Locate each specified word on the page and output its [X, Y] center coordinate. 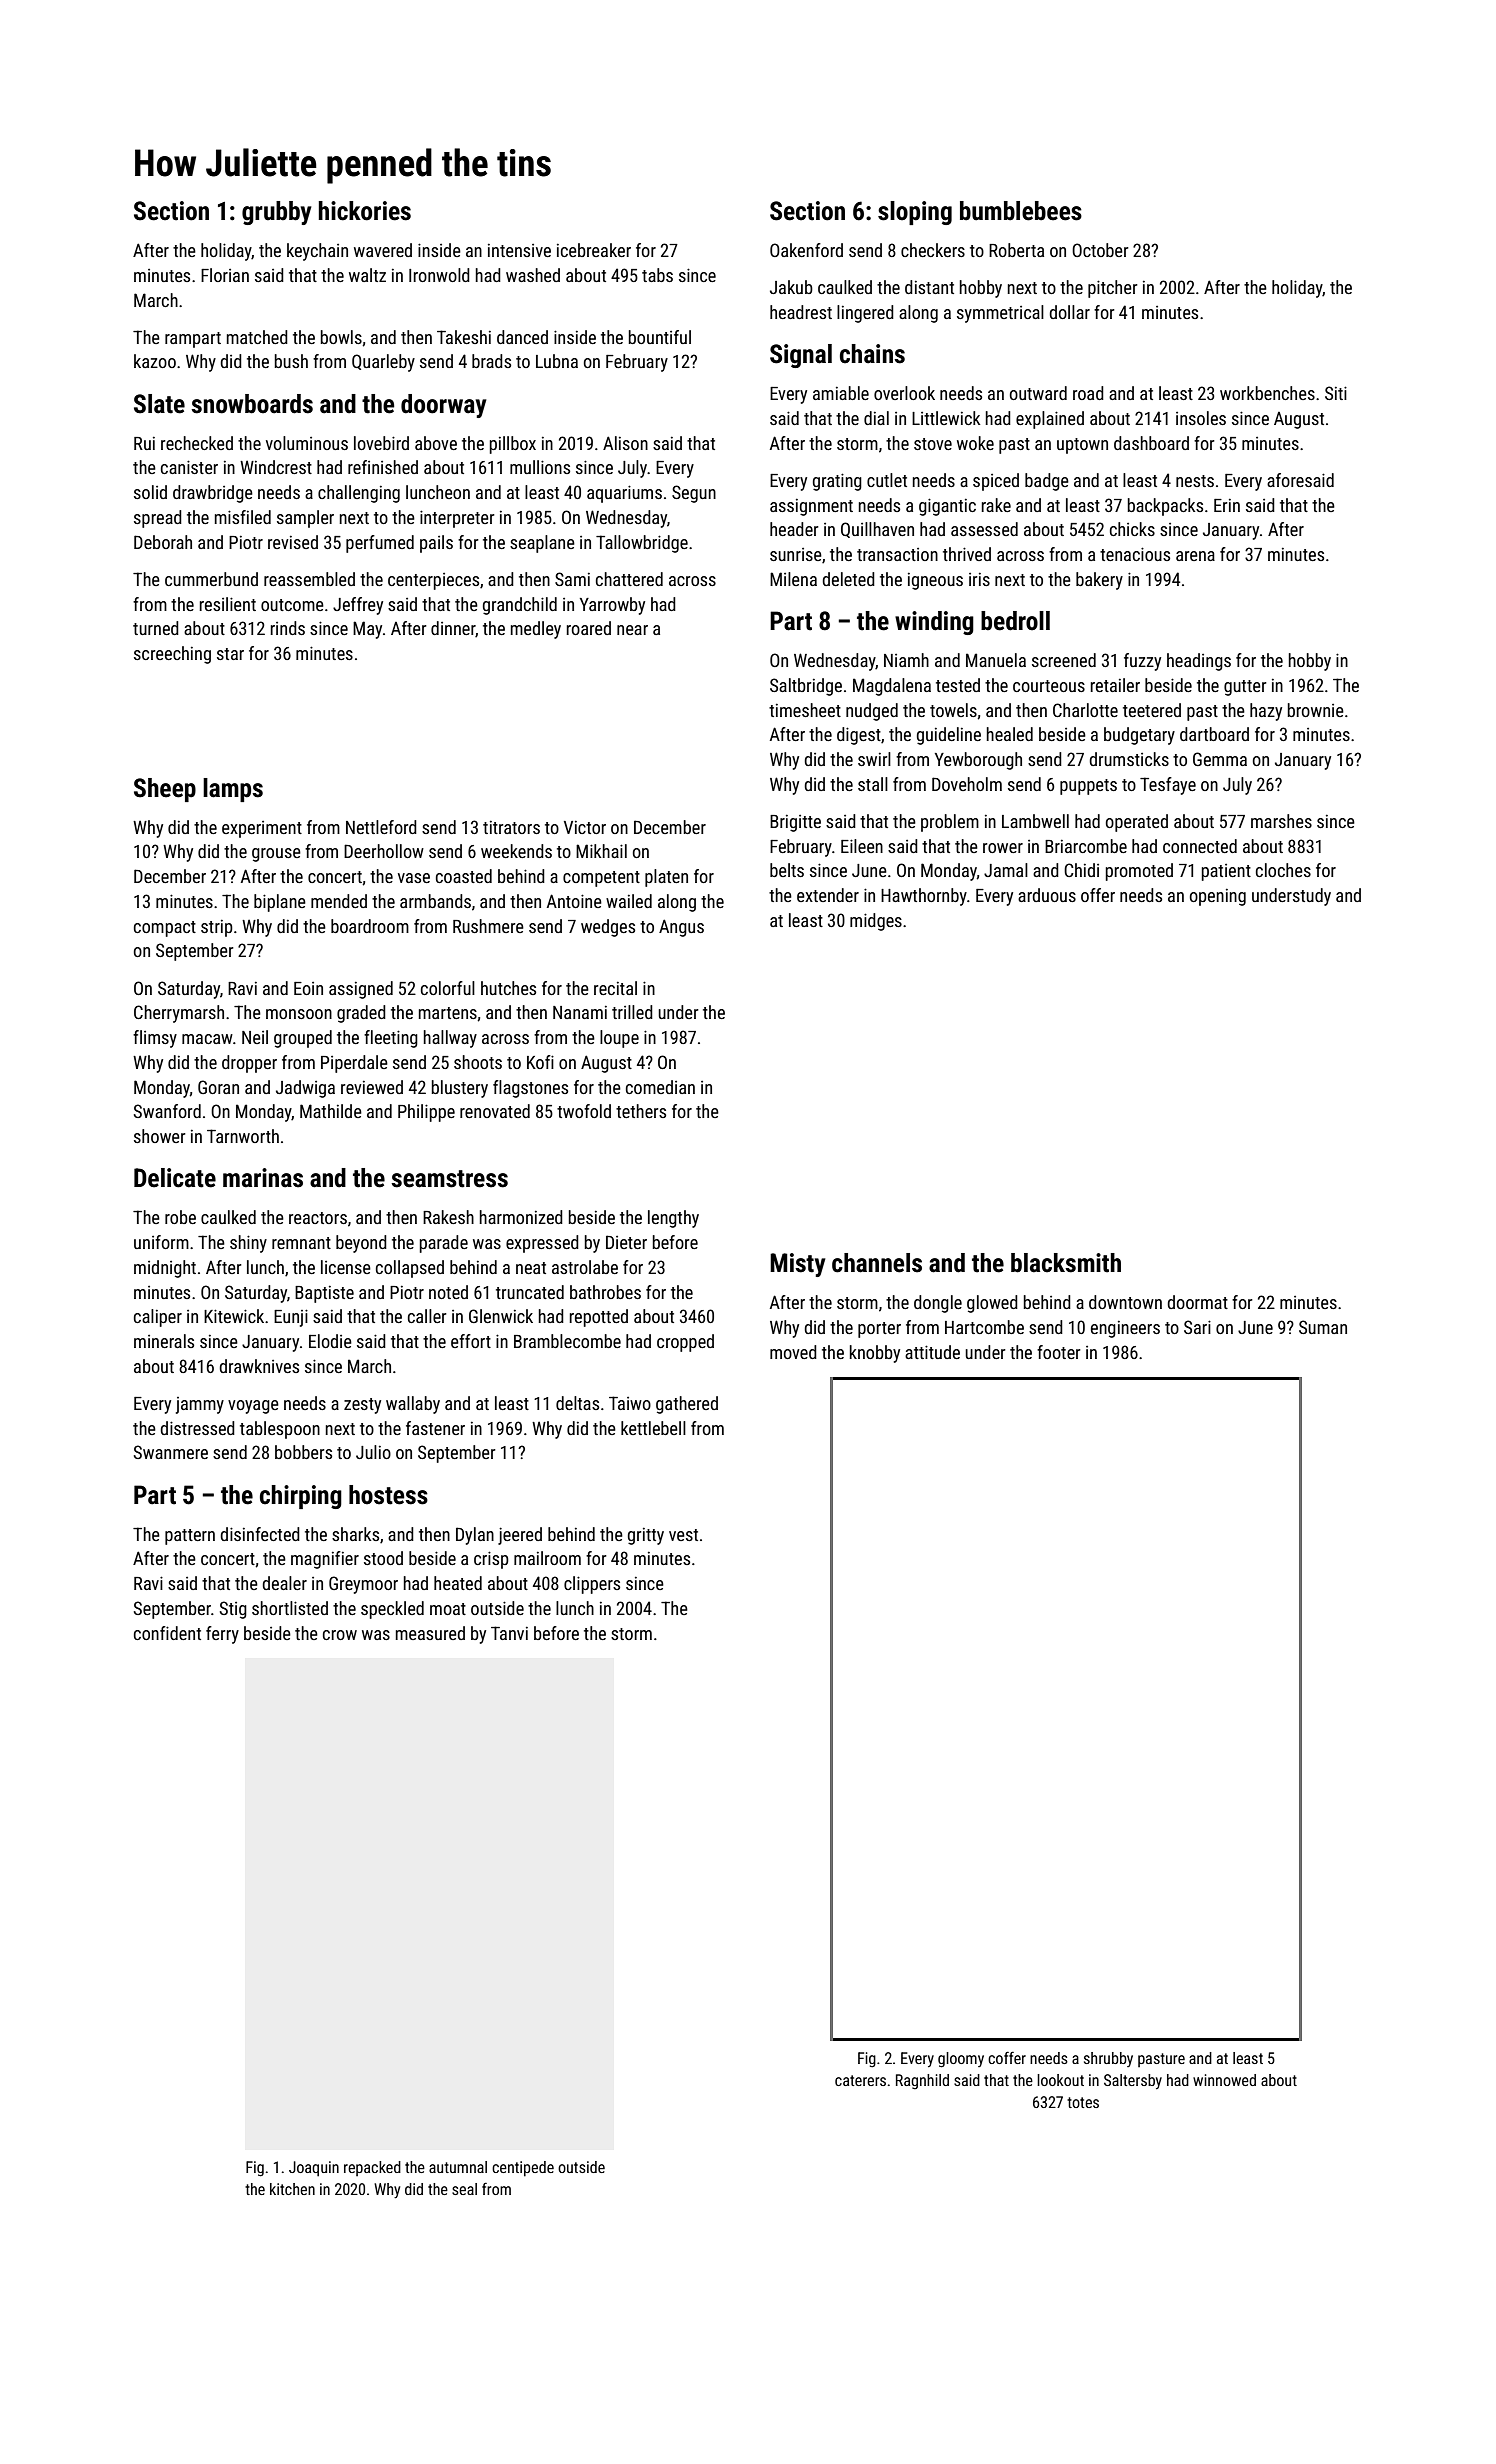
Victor [585, 827]
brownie [1316, 710]
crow [340, 1635]
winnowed [1224, 2080]
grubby [277, 213]
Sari [1197, 1327]
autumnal [458, 2167]
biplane [280, 903]
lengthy [673, 1219]
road [1088, 393]
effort [471, 1341]
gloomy [961, 2060]
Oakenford [806, 250]
